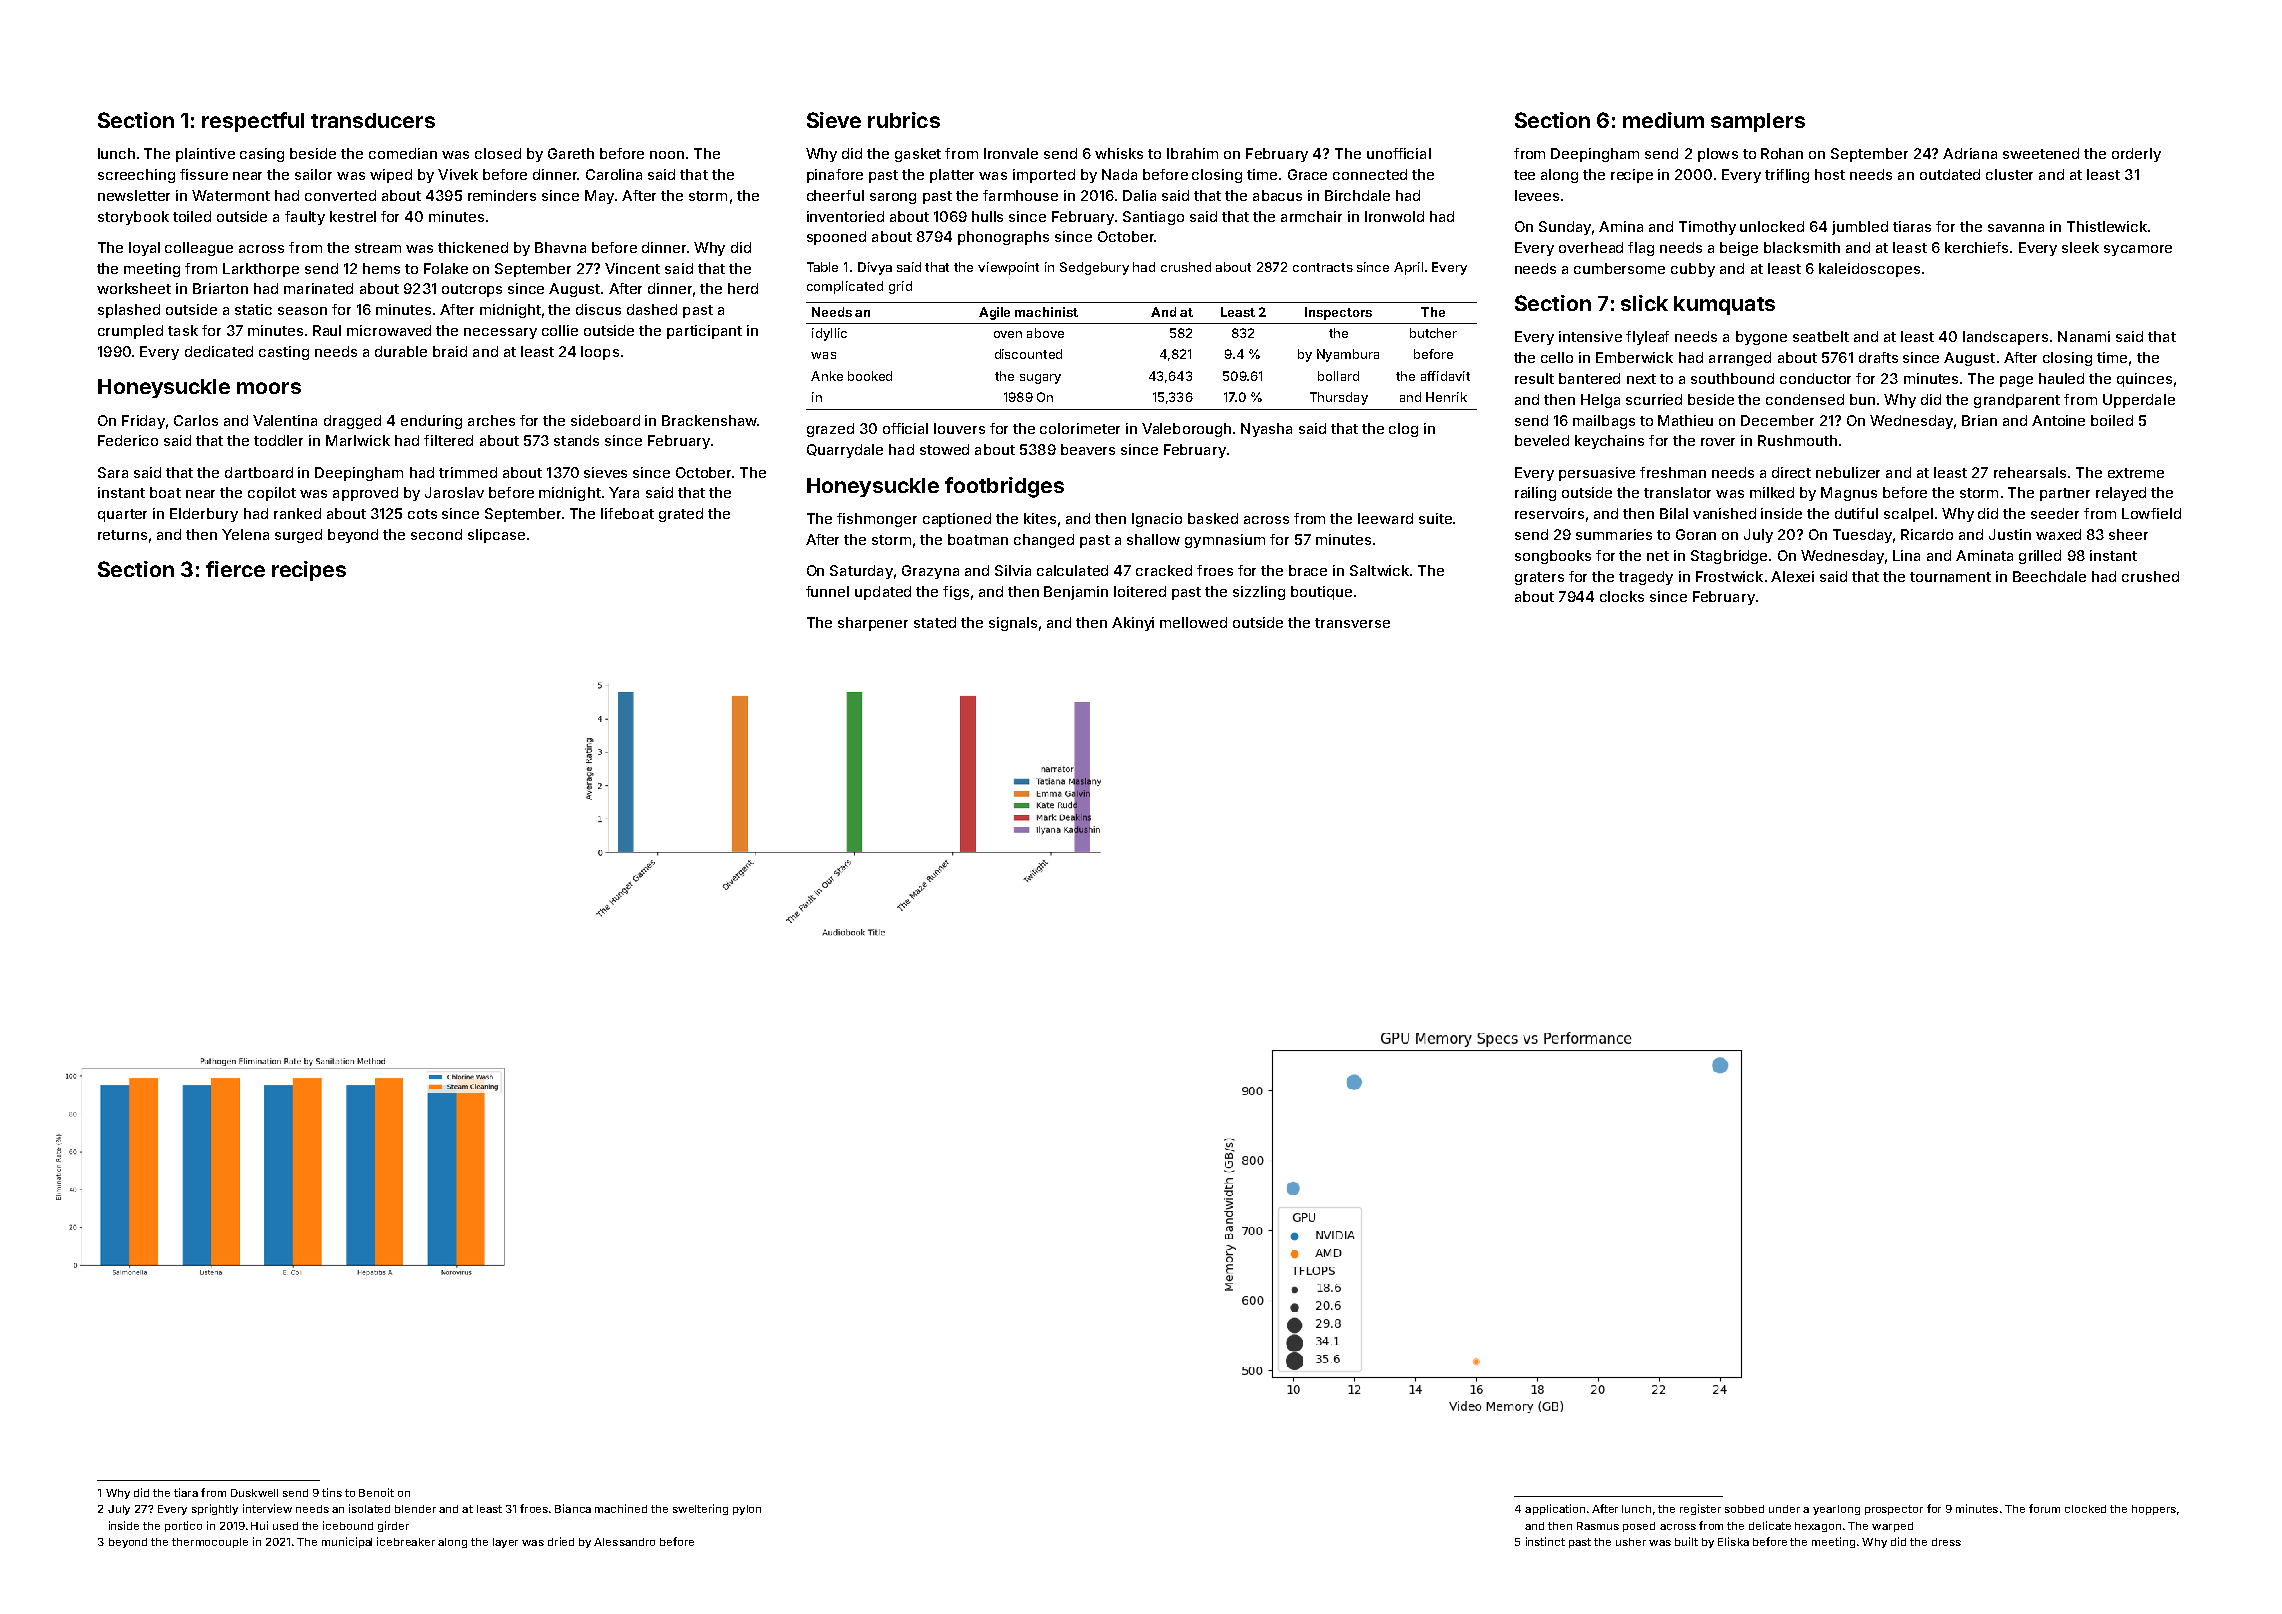 The height and width of the document is (1614, 2282). Describe the element at coordinates (1700, 1509) in the document. I see `register` at that location.
